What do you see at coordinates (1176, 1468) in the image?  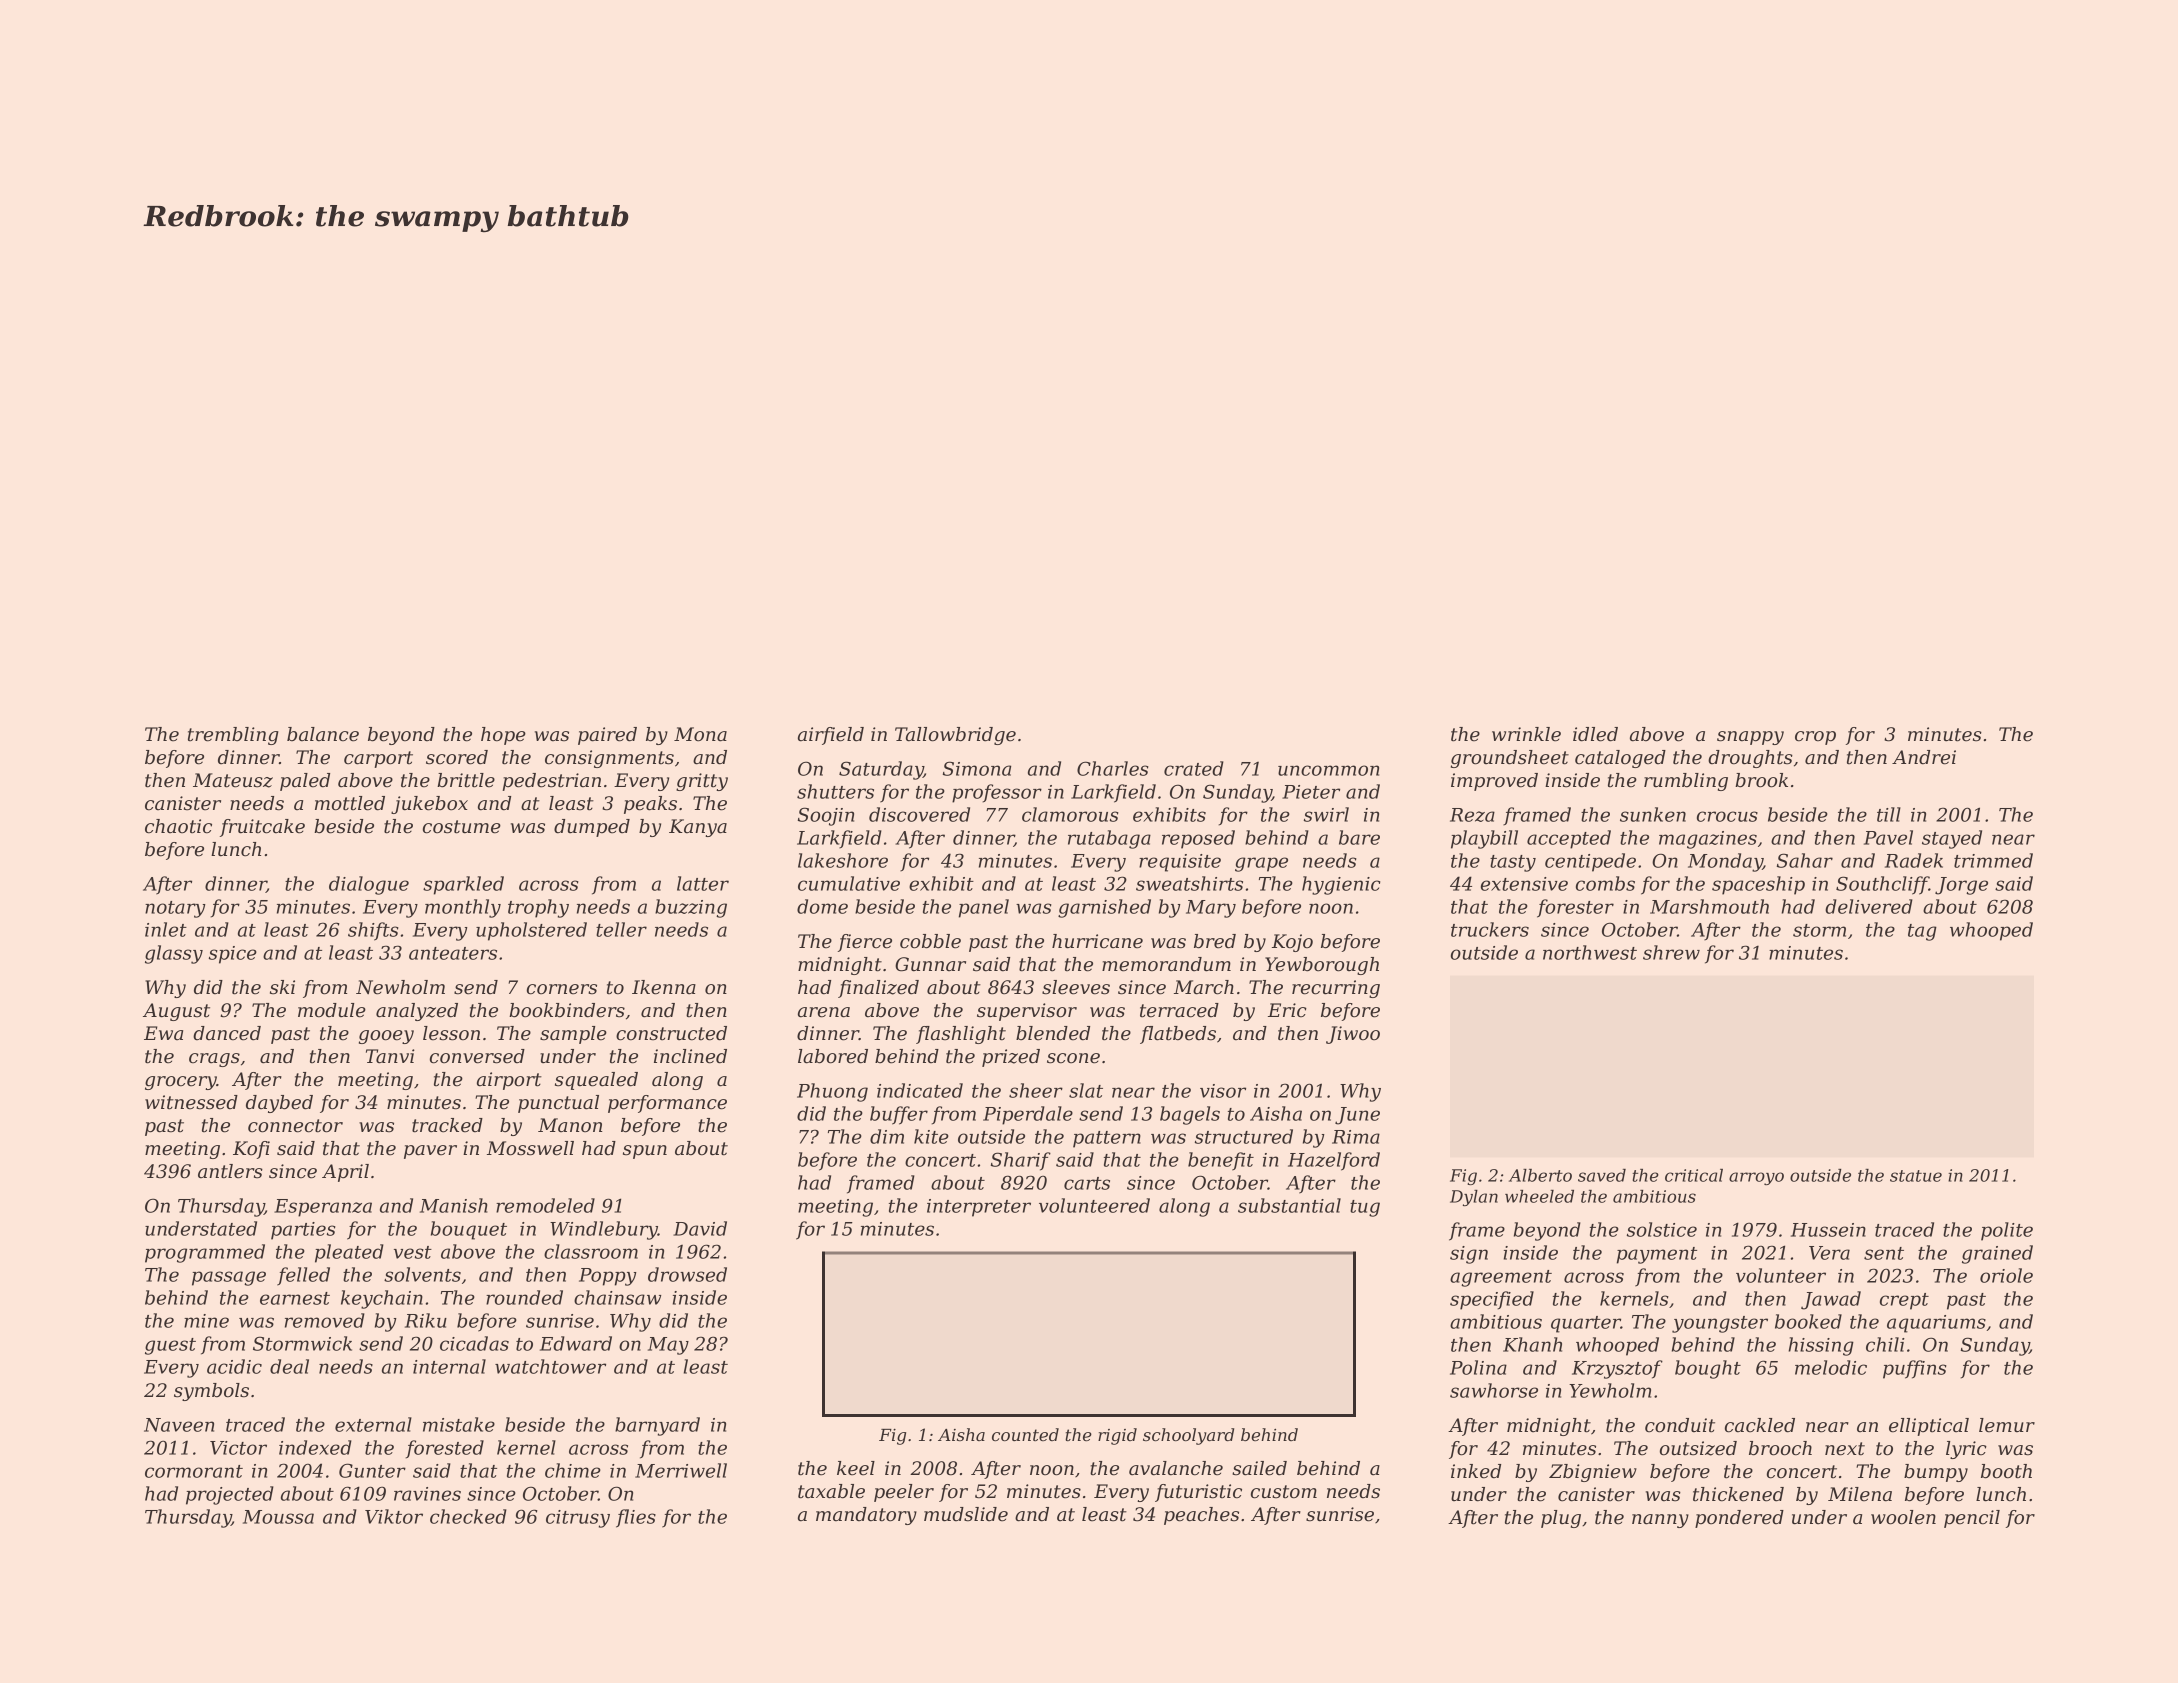 I see `avalanche` at bounding box center [1176, 1468].
